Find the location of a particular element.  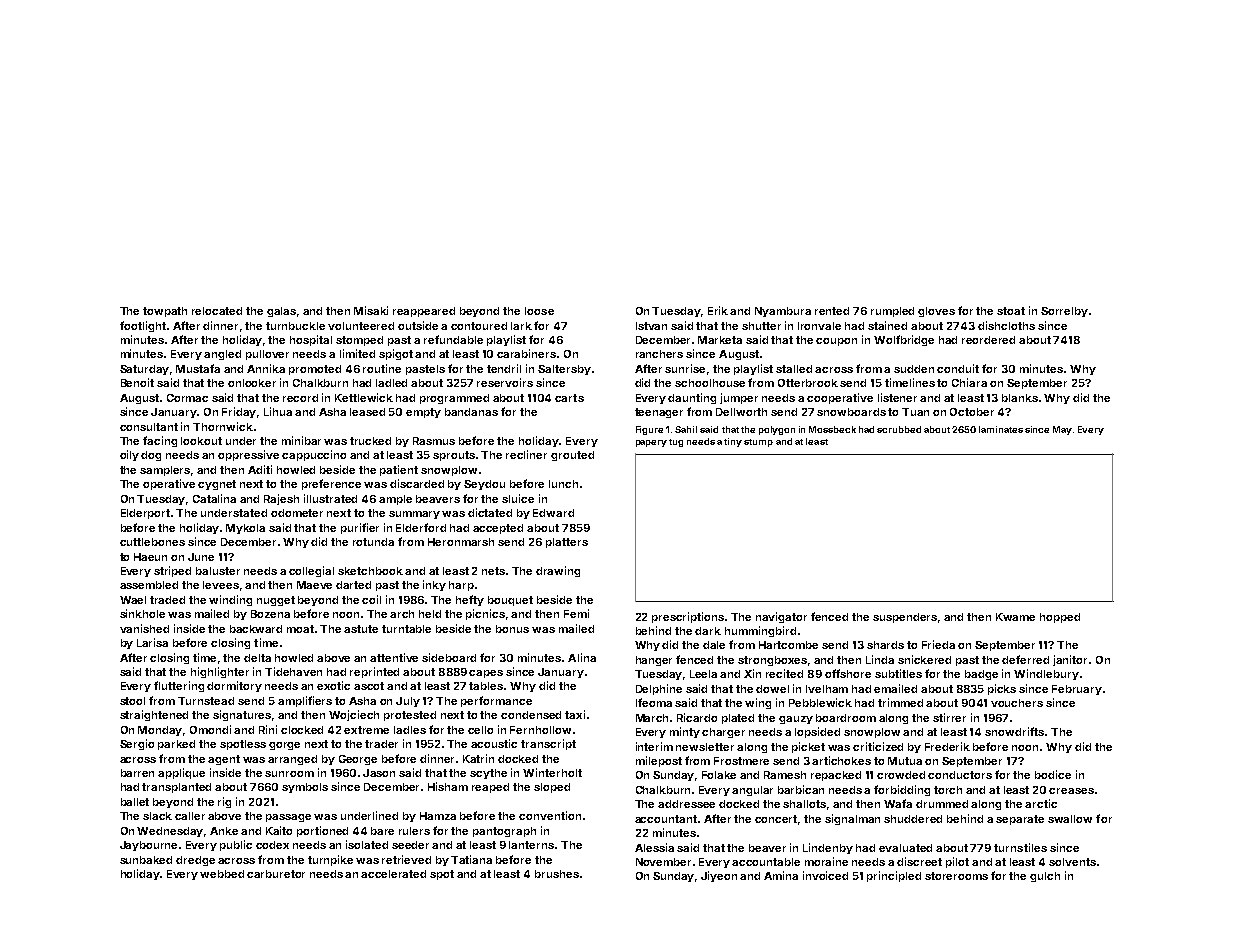

scrubbed is located at coordinates (899, 429).
